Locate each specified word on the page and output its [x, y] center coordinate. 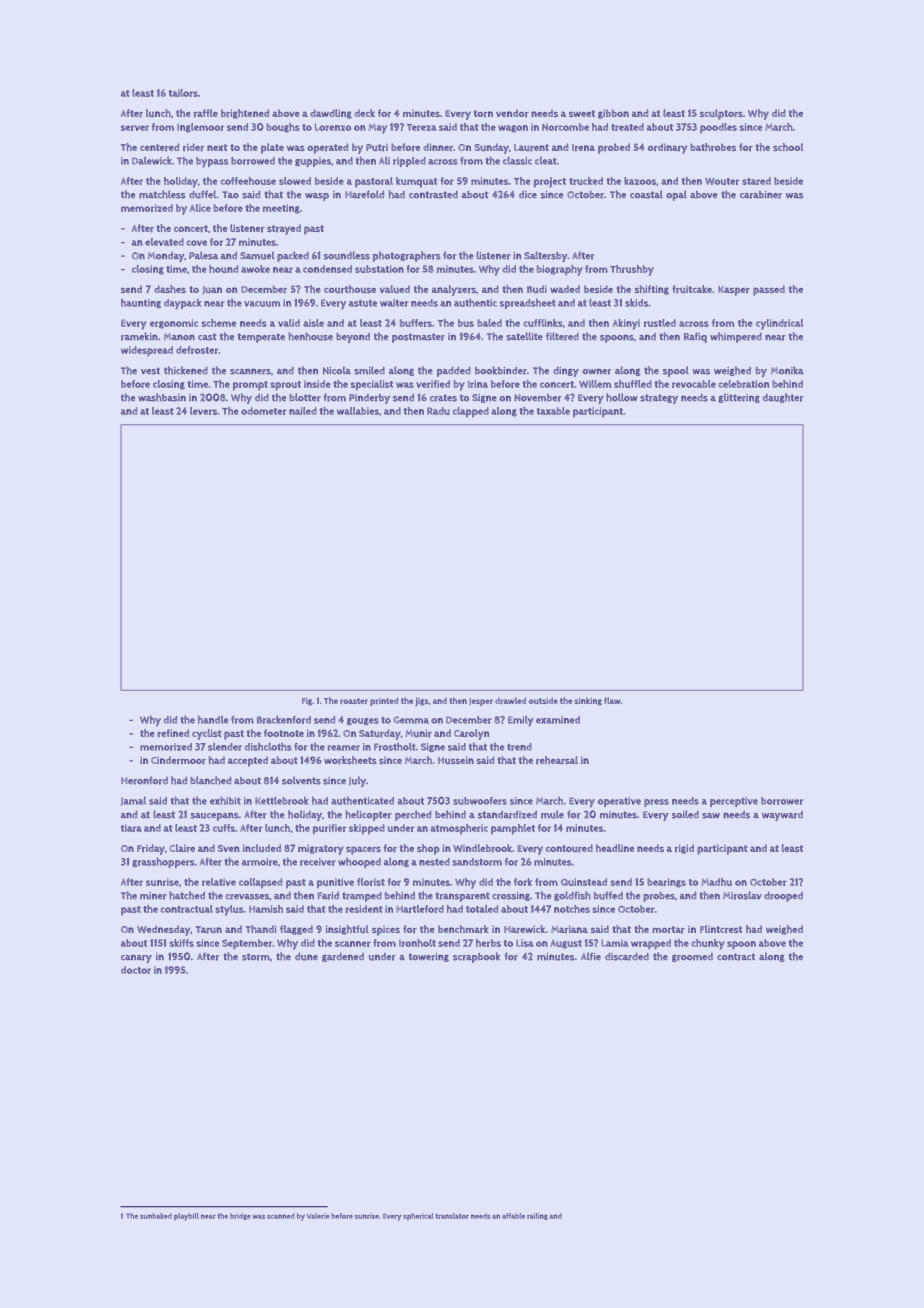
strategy [659, 399]
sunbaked [156, 1216]
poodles [718, 128]
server [135, 128]
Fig [307, 702]
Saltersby [546, 256]
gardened [343, 957]
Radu [438, 411]
